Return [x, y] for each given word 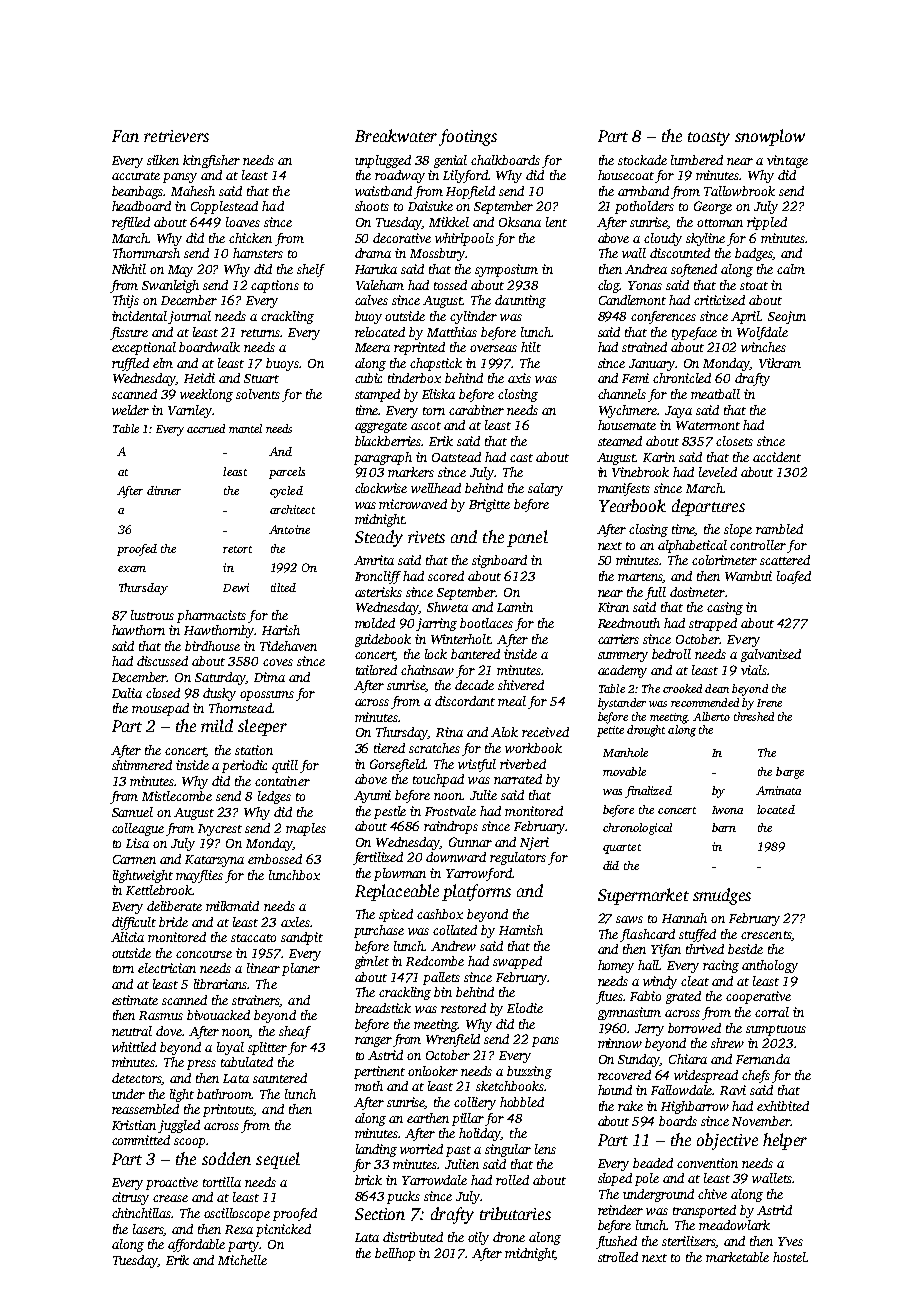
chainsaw [427, 670]
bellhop [395, 1254]
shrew [727, 1043]
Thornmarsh [146, 253]
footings [468, 137]
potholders [644, 207]
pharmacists [211, 616]
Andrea [646, 269]
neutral [132, 1031]
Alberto [711, 716]
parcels [287, 473]
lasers [148, 1230]
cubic [368, 378]
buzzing [529, 1072]
